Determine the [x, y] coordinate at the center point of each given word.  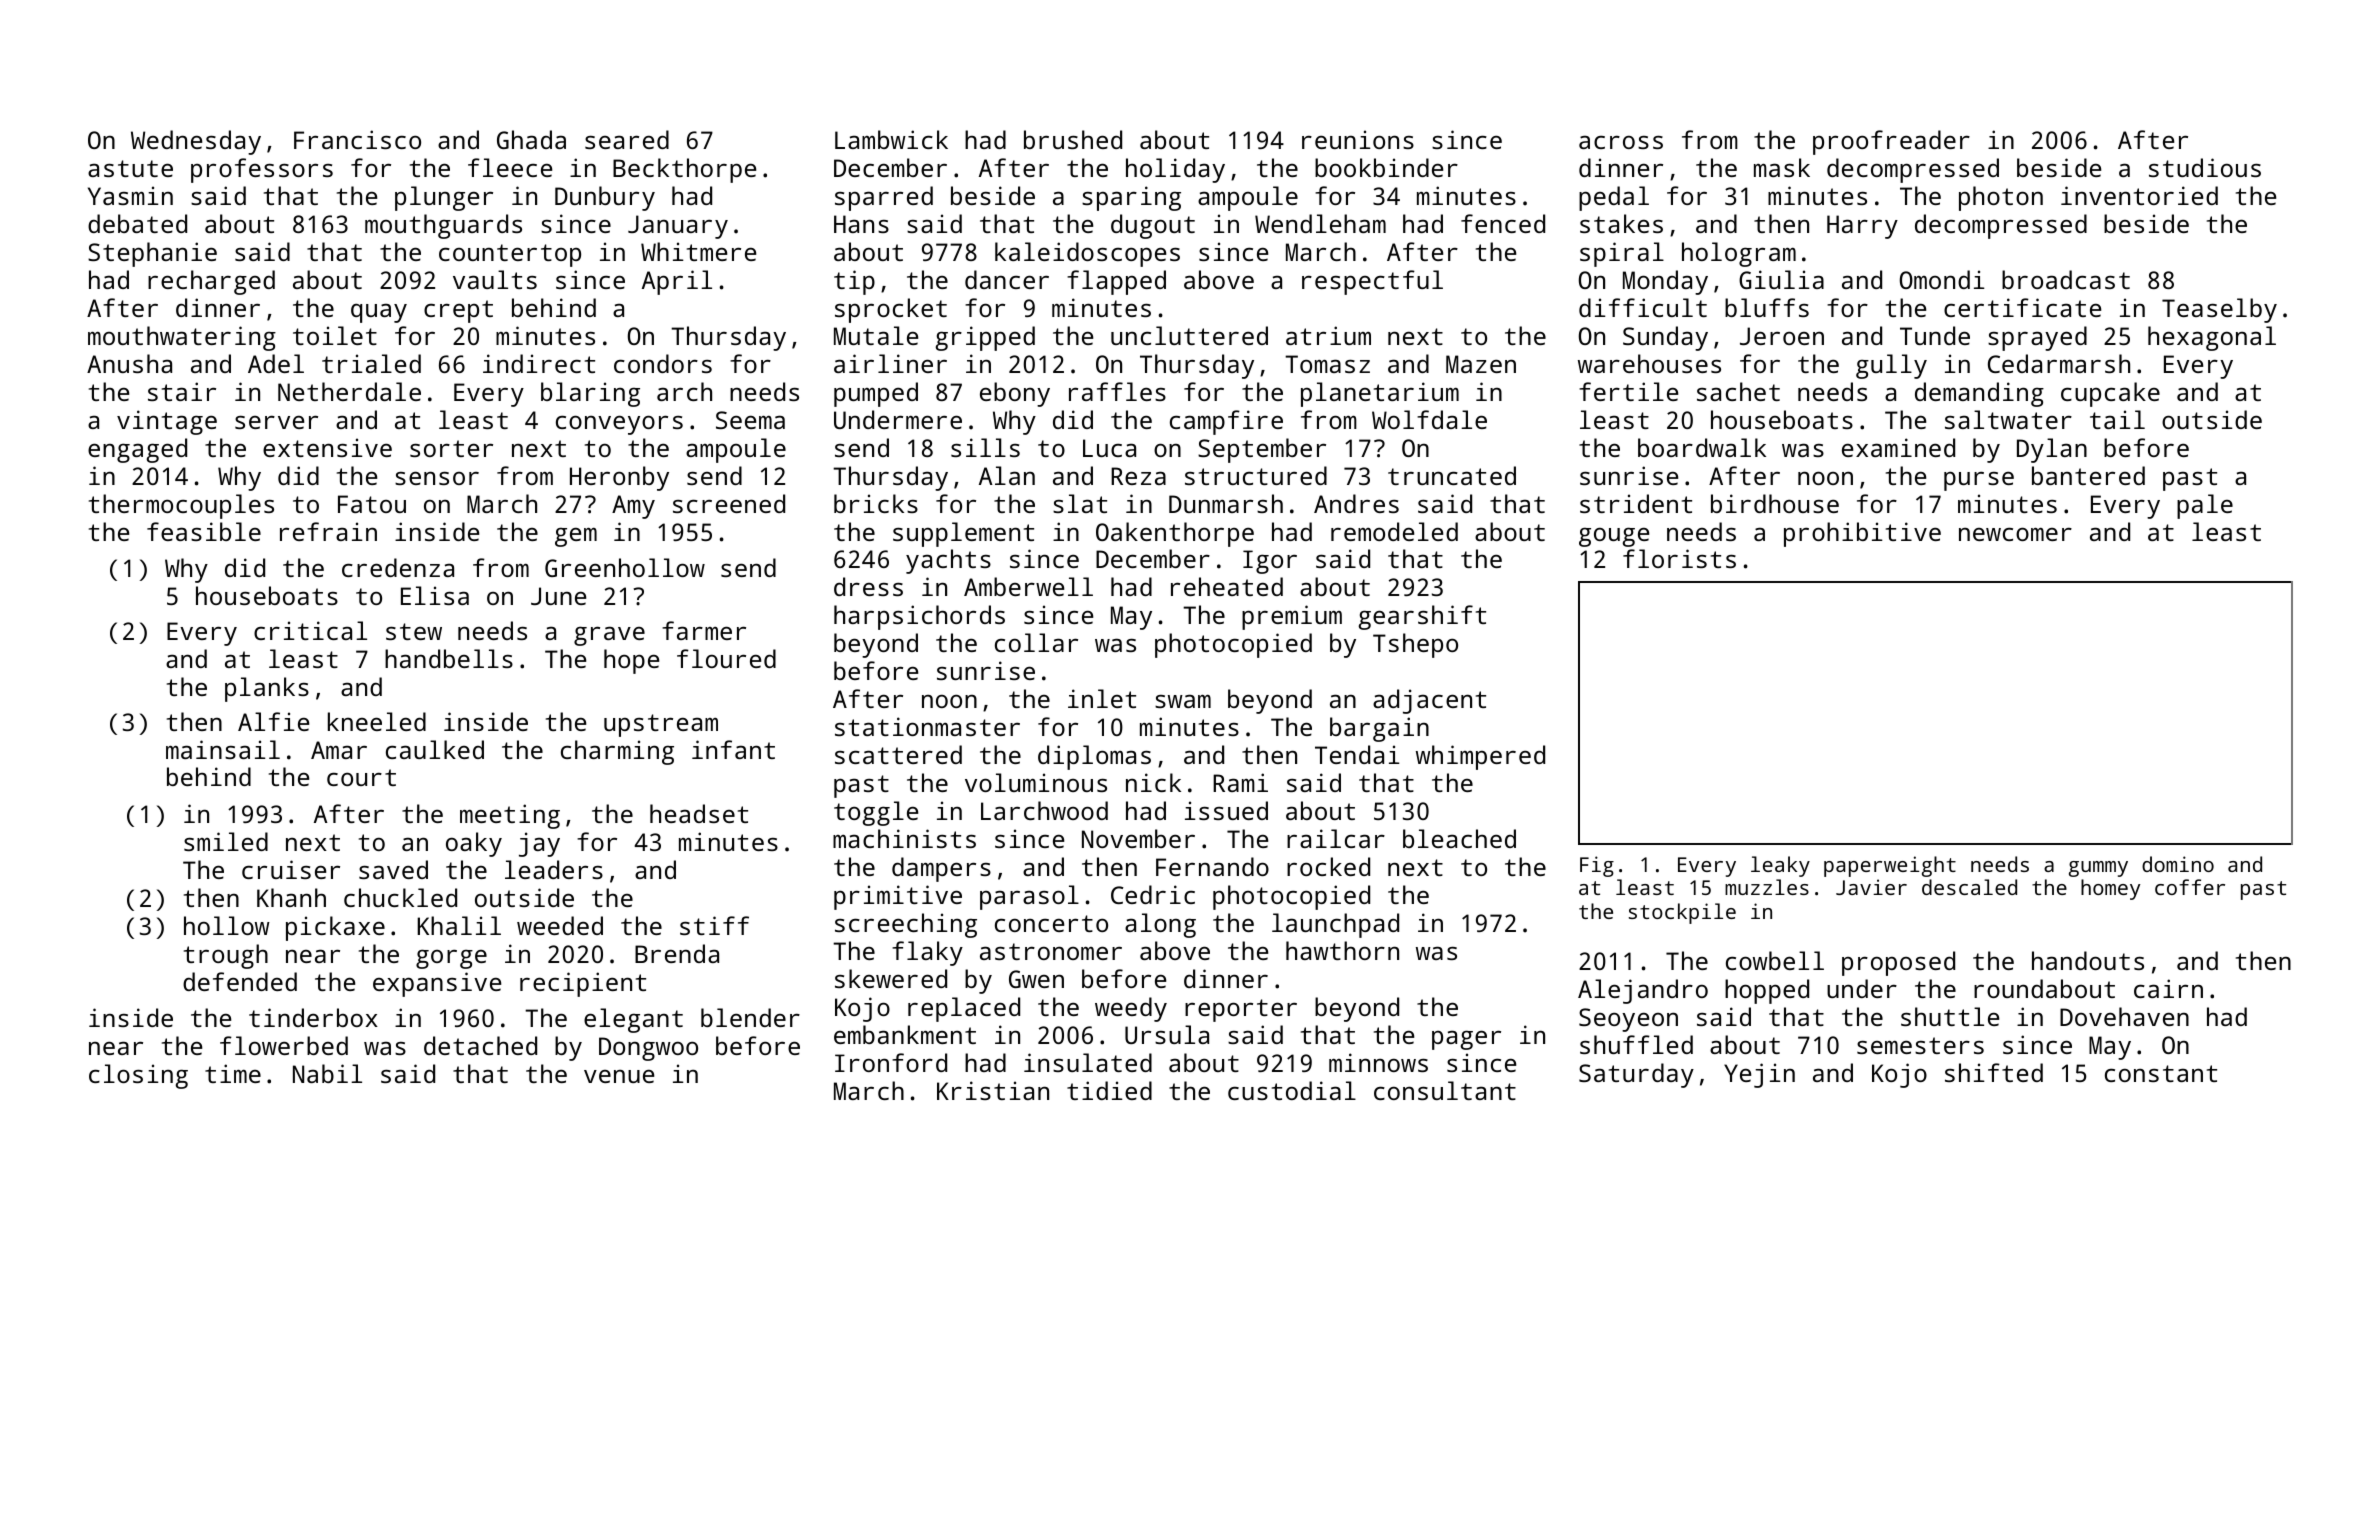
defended [240, 981]
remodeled [1394, 531]
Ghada [531, 139]
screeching [906, 925]
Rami [1240, 782]
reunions [1358, 139]
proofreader [1891, 142]
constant [2161, 1073]
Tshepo [1415, 645]
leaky [1780, 866]
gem [576, 537]
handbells [449, 658]
